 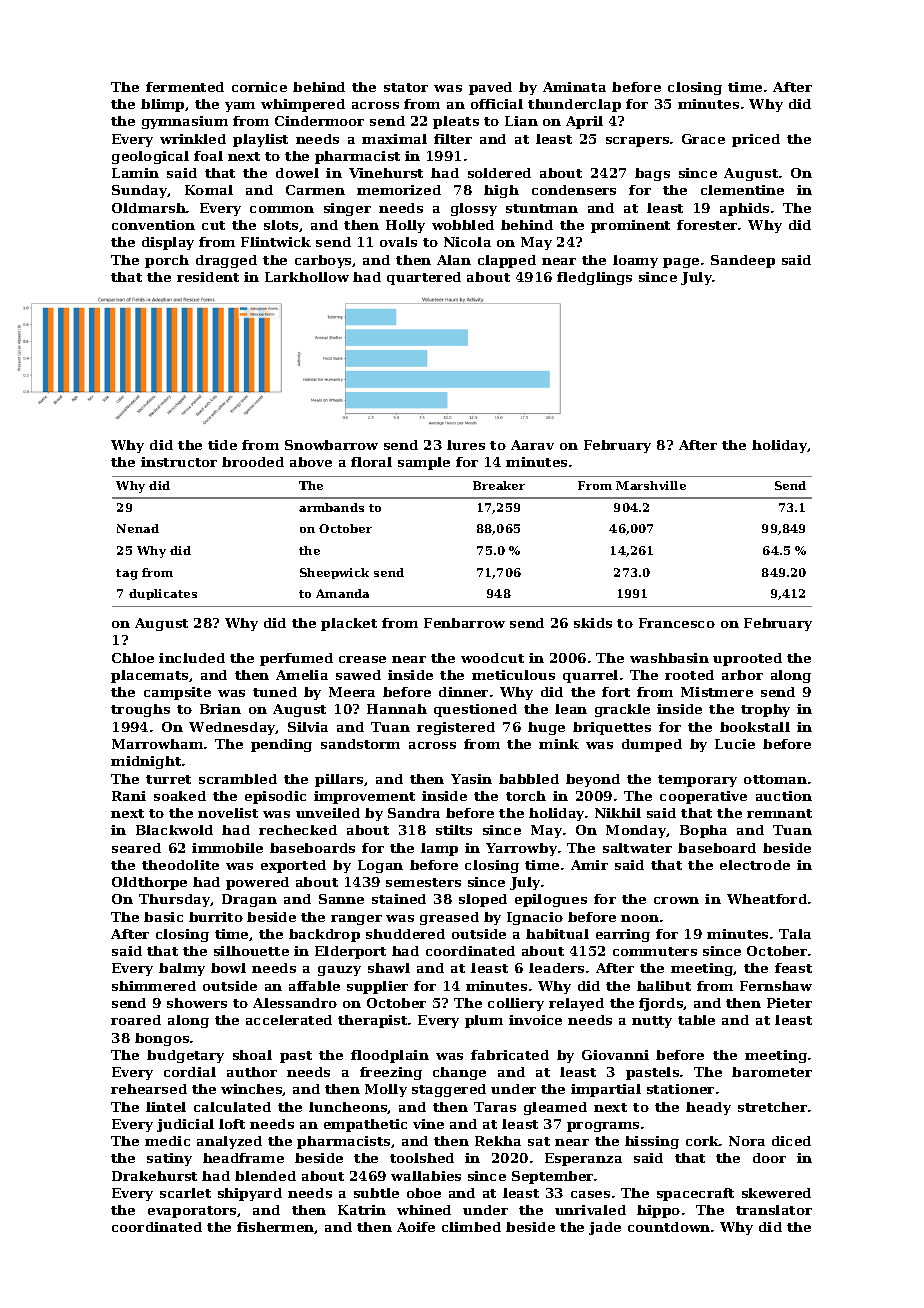 I want to click on dinner, so click(x=463, y=692).
